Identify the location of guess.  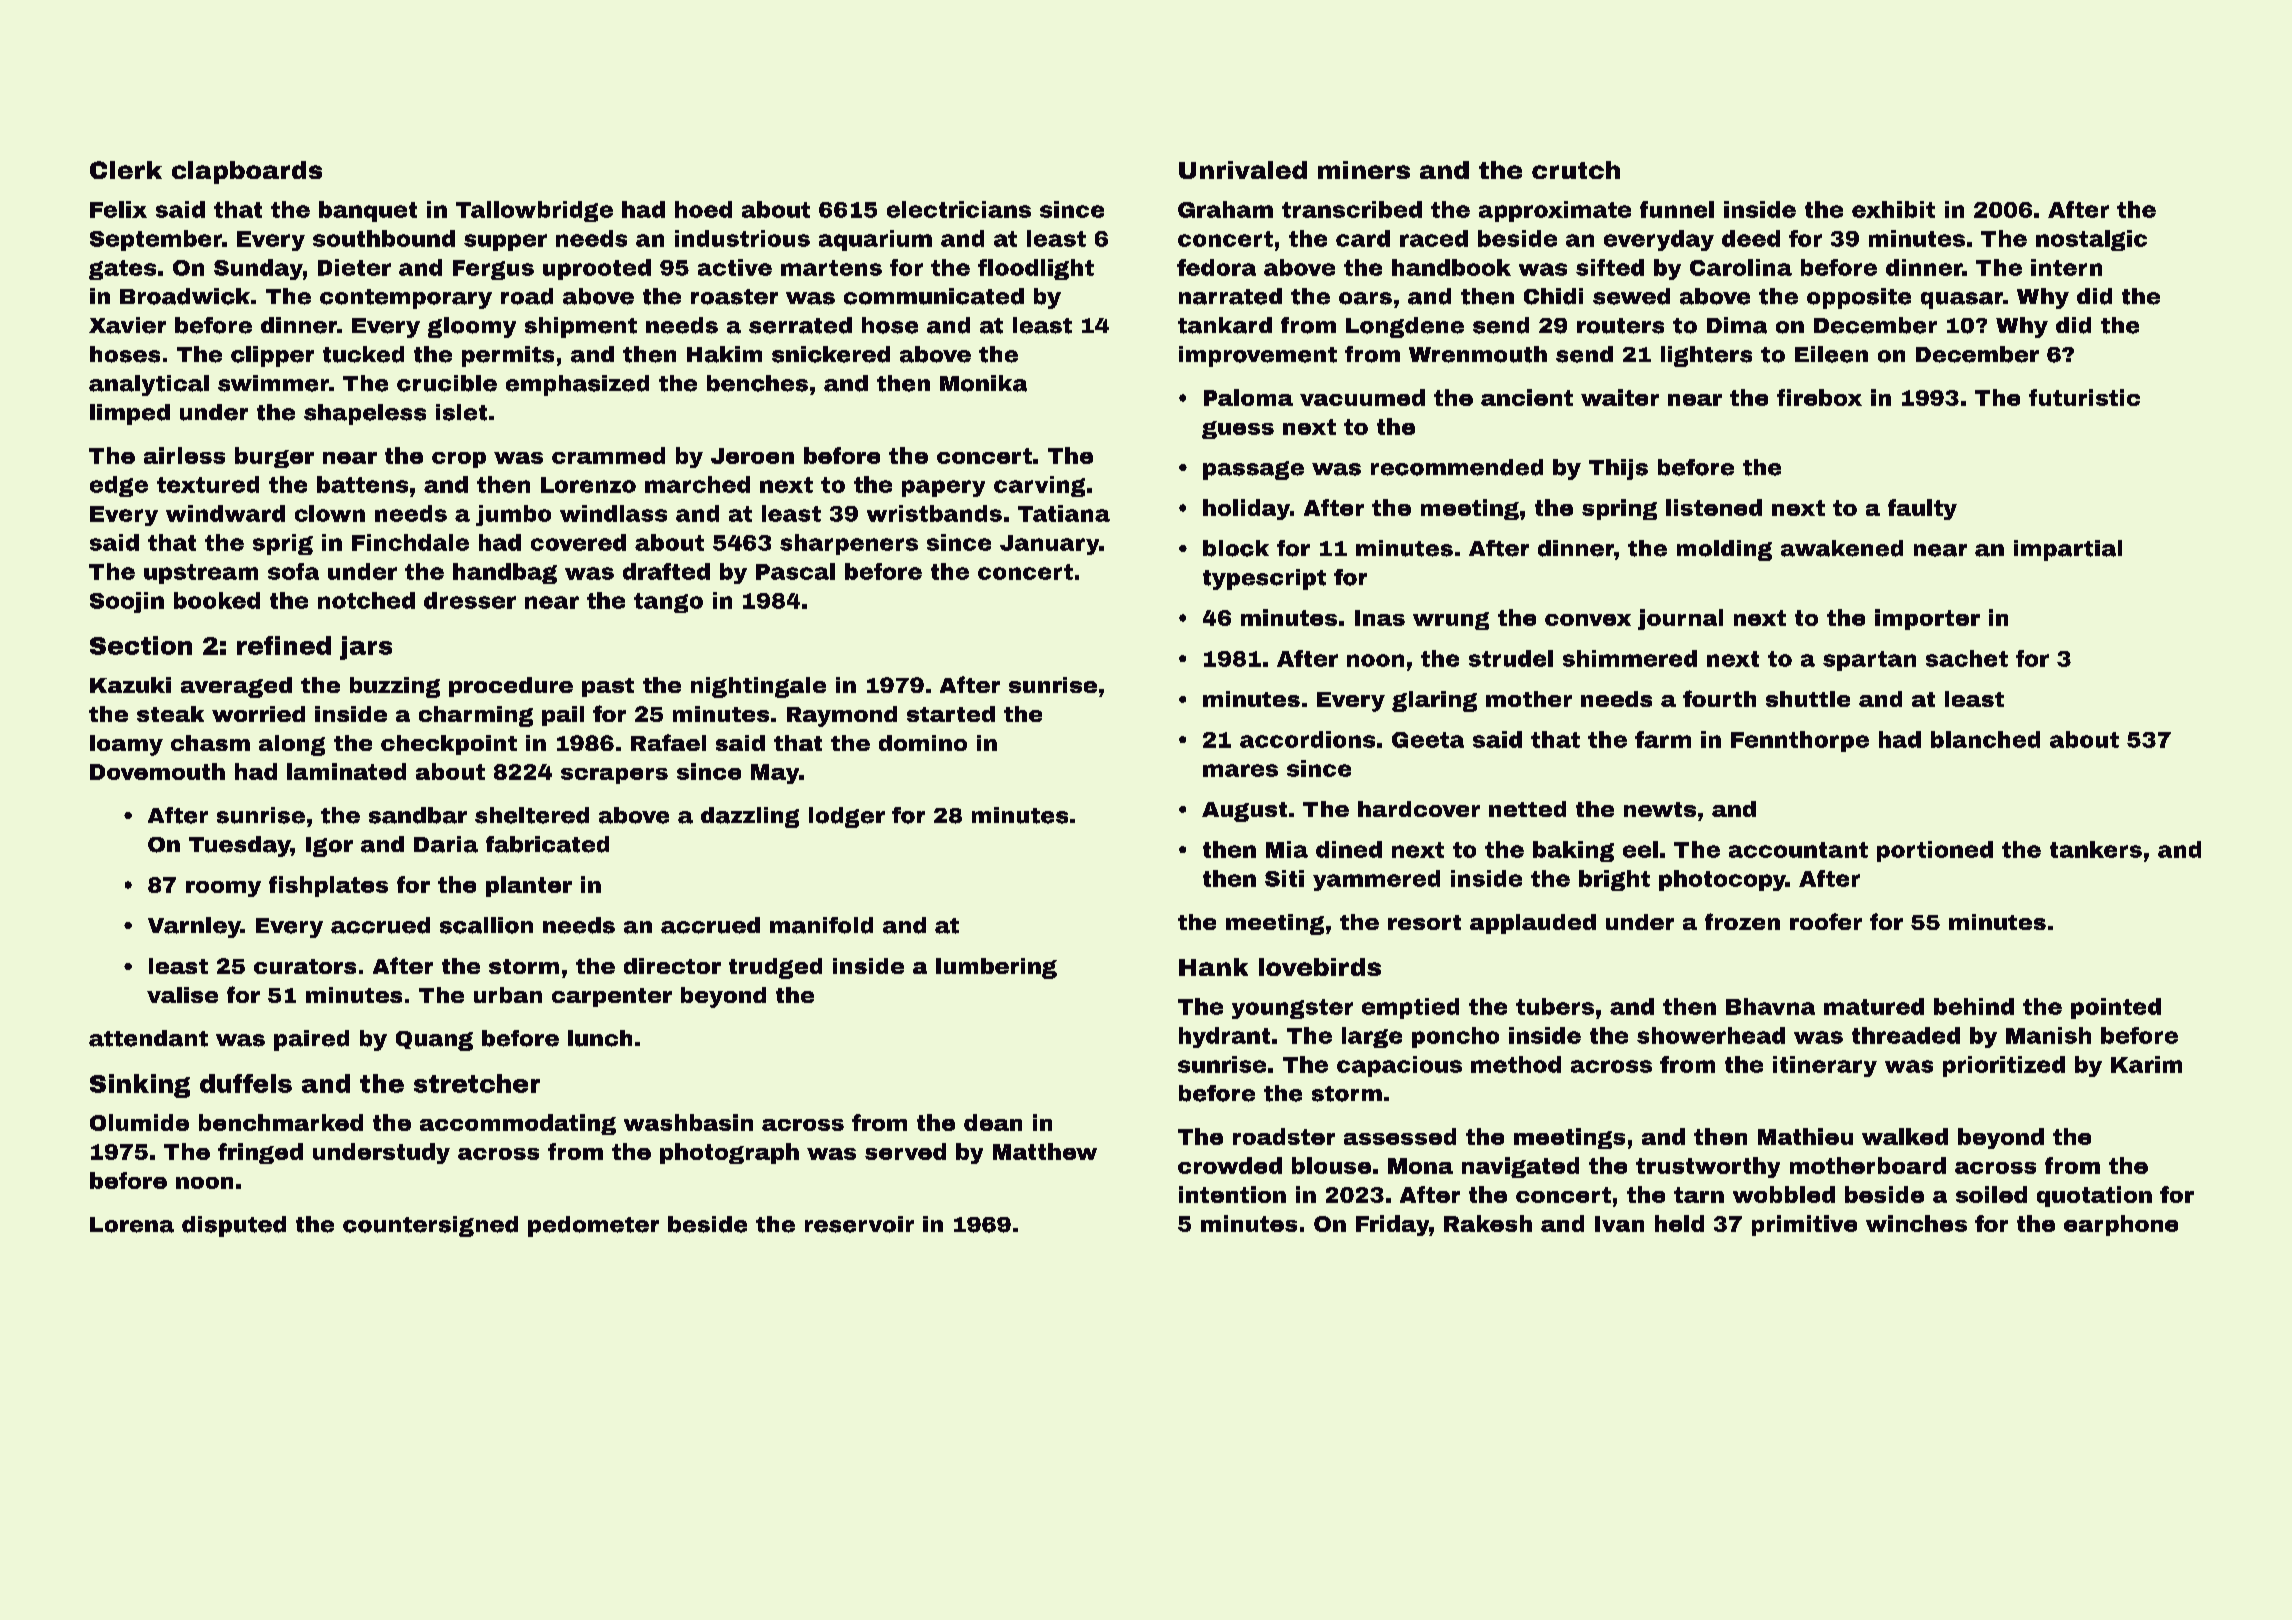
(1238, 430).
